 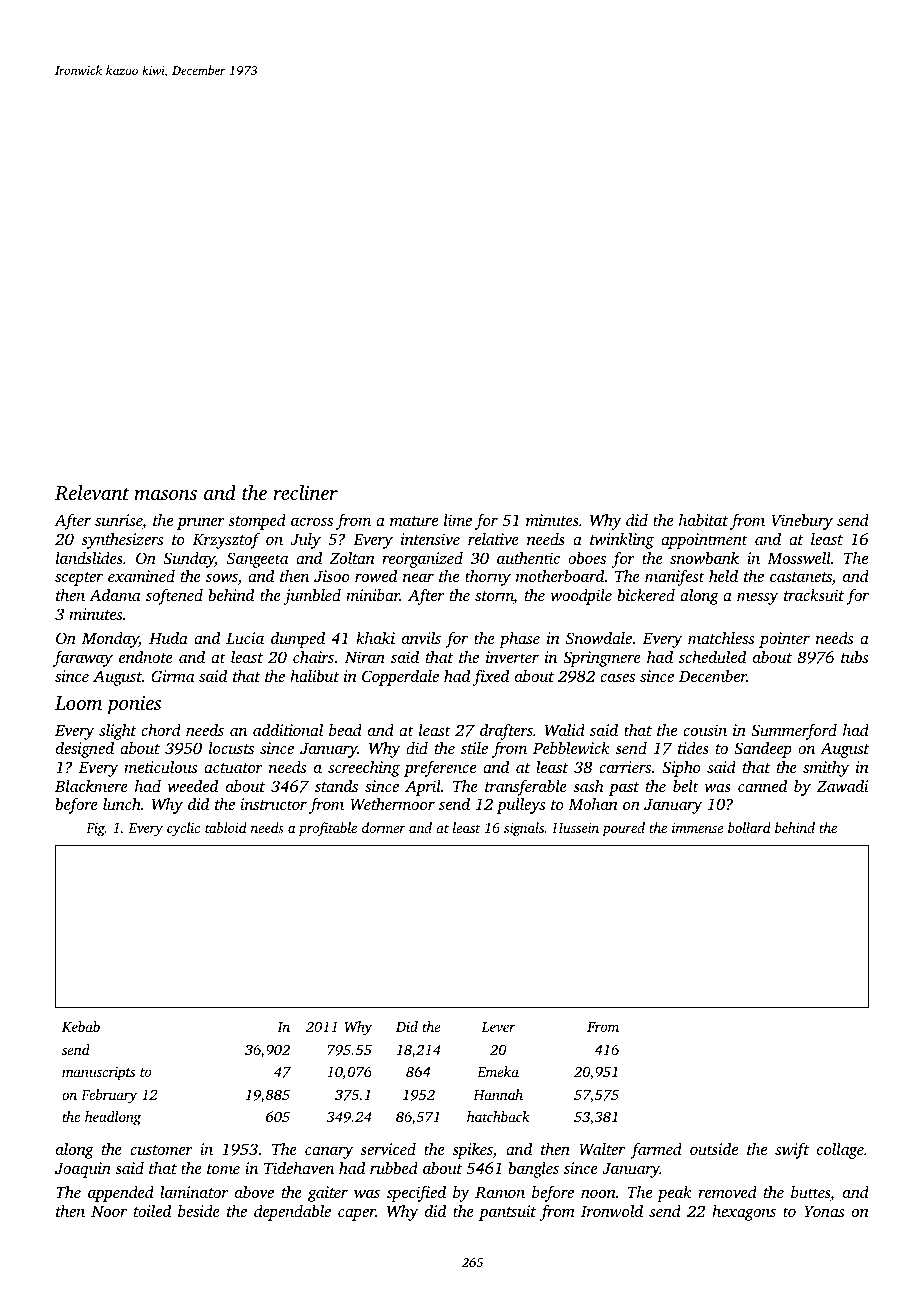 I want to click on bollard, so click(x=749, y=827).
